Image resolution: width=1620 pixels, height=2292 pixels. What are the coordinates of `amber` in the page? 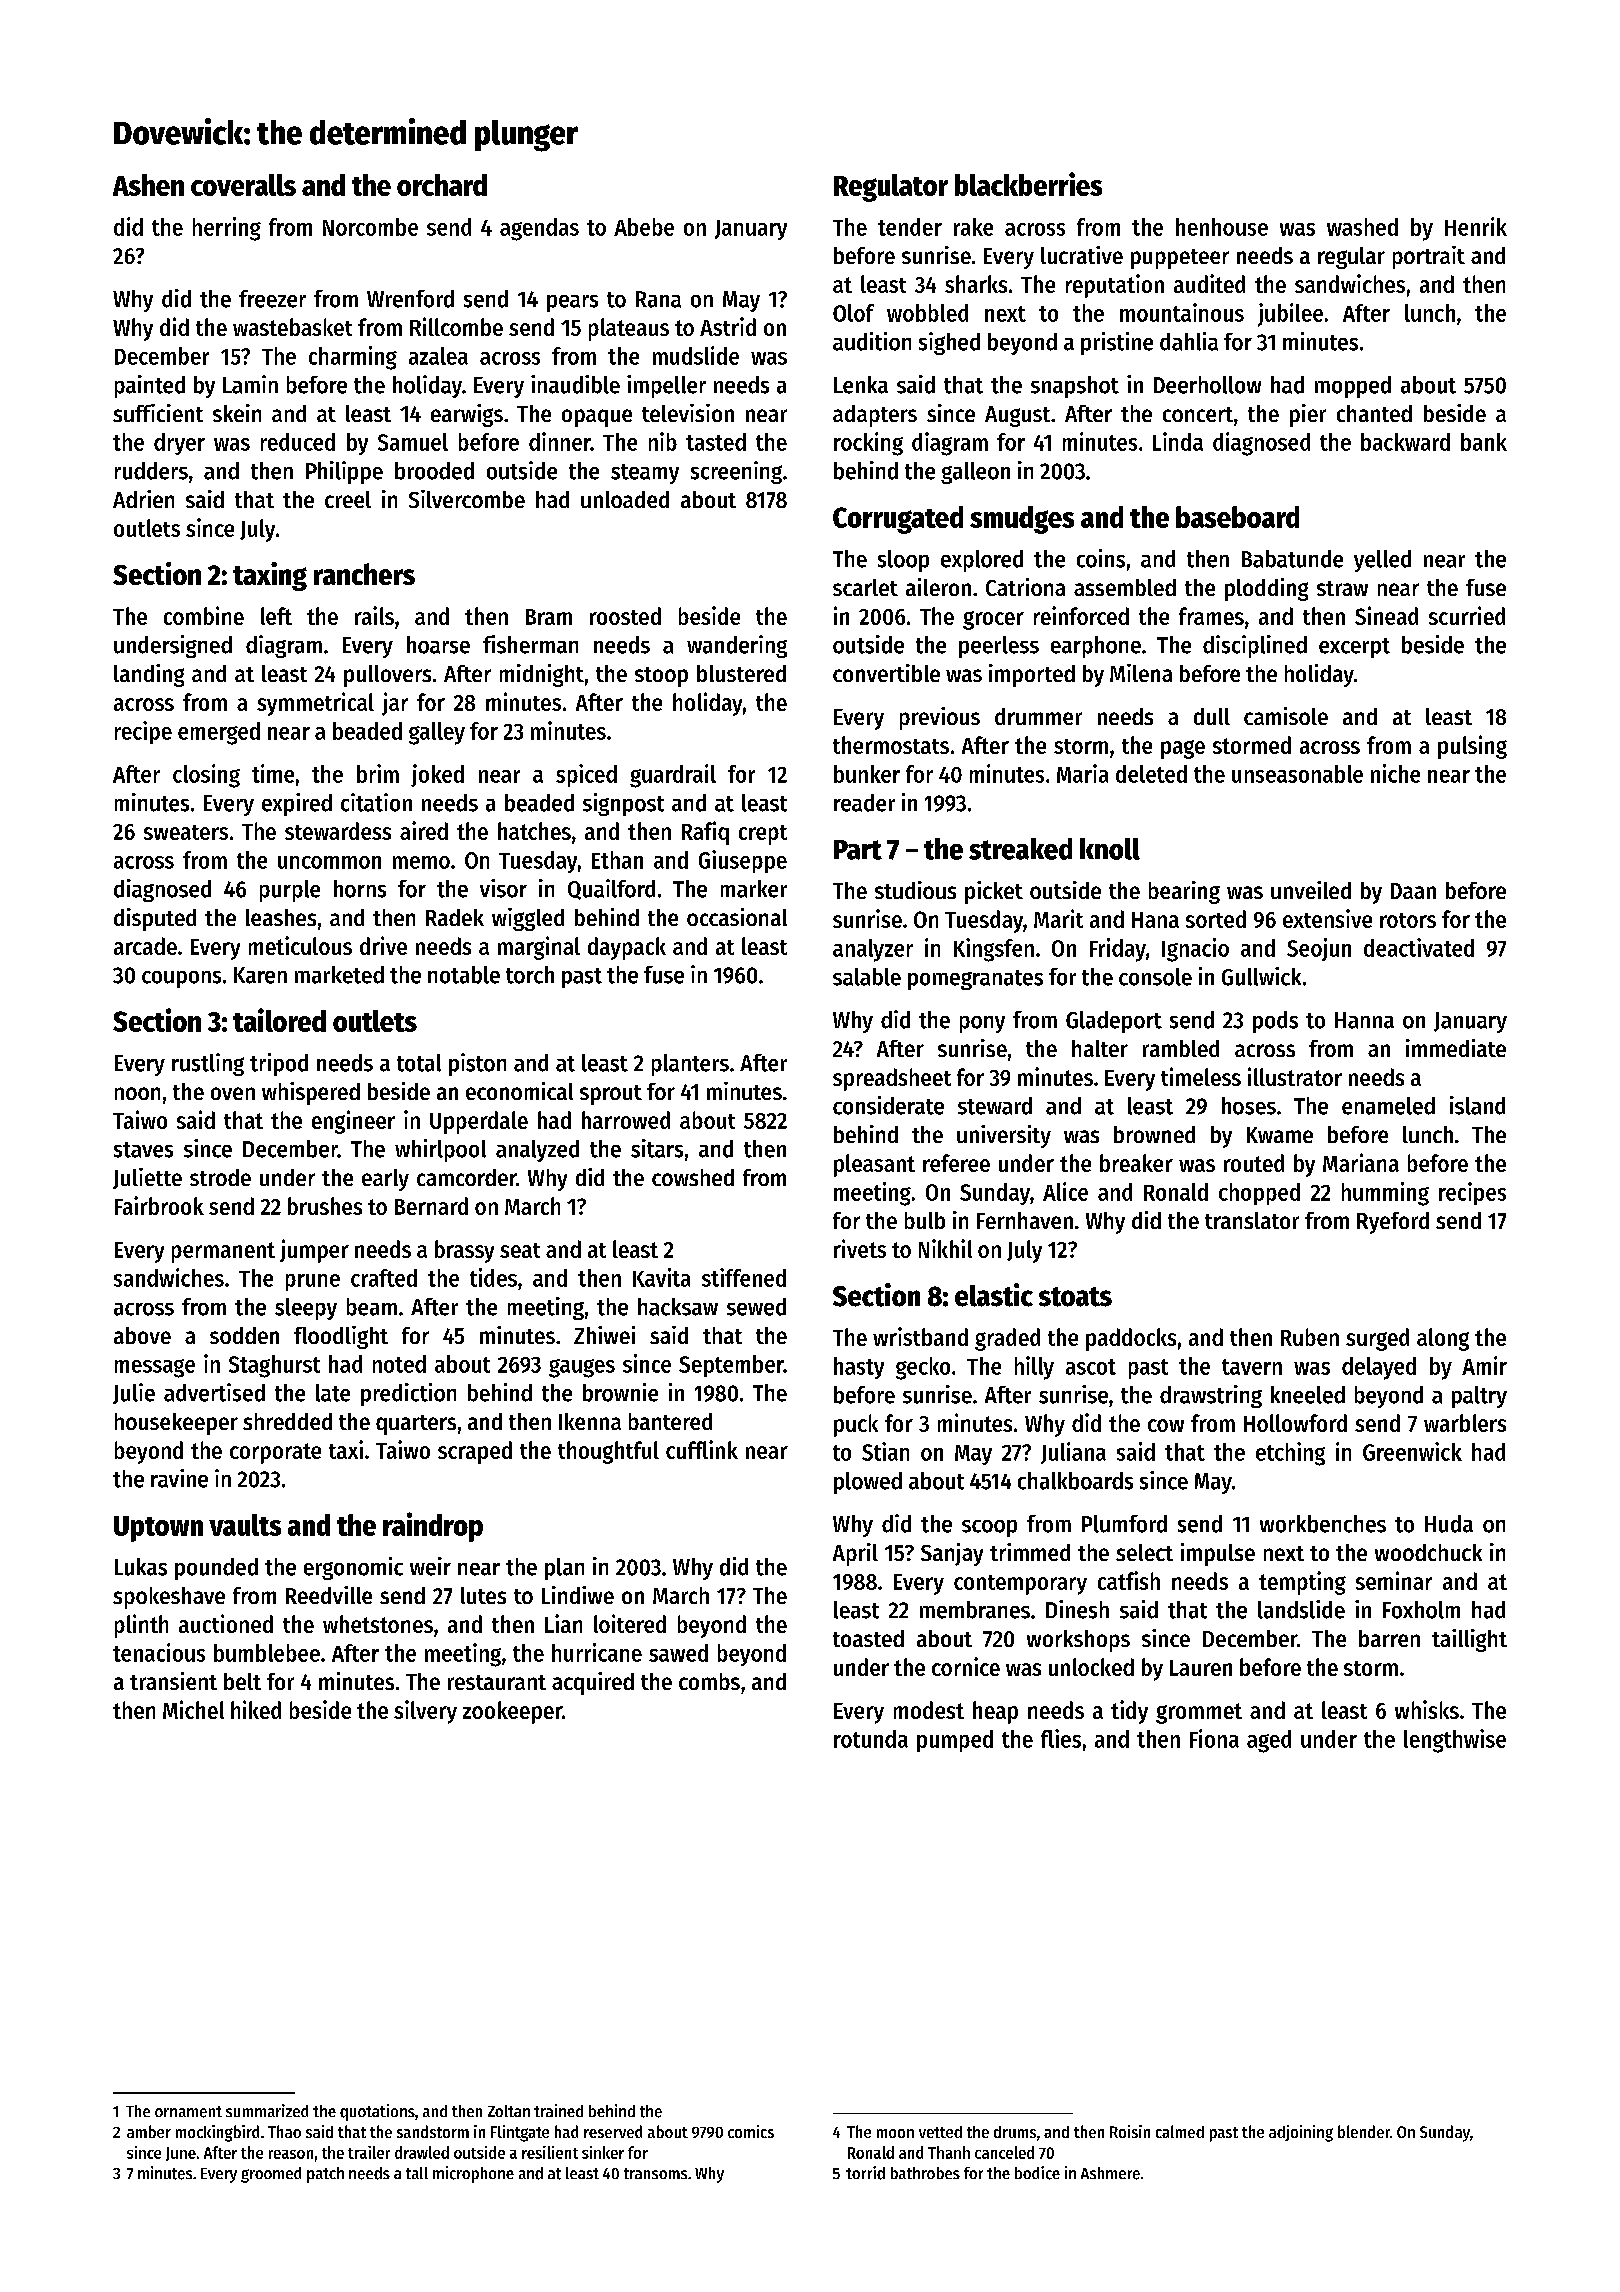 It's located at (149, 2131).
